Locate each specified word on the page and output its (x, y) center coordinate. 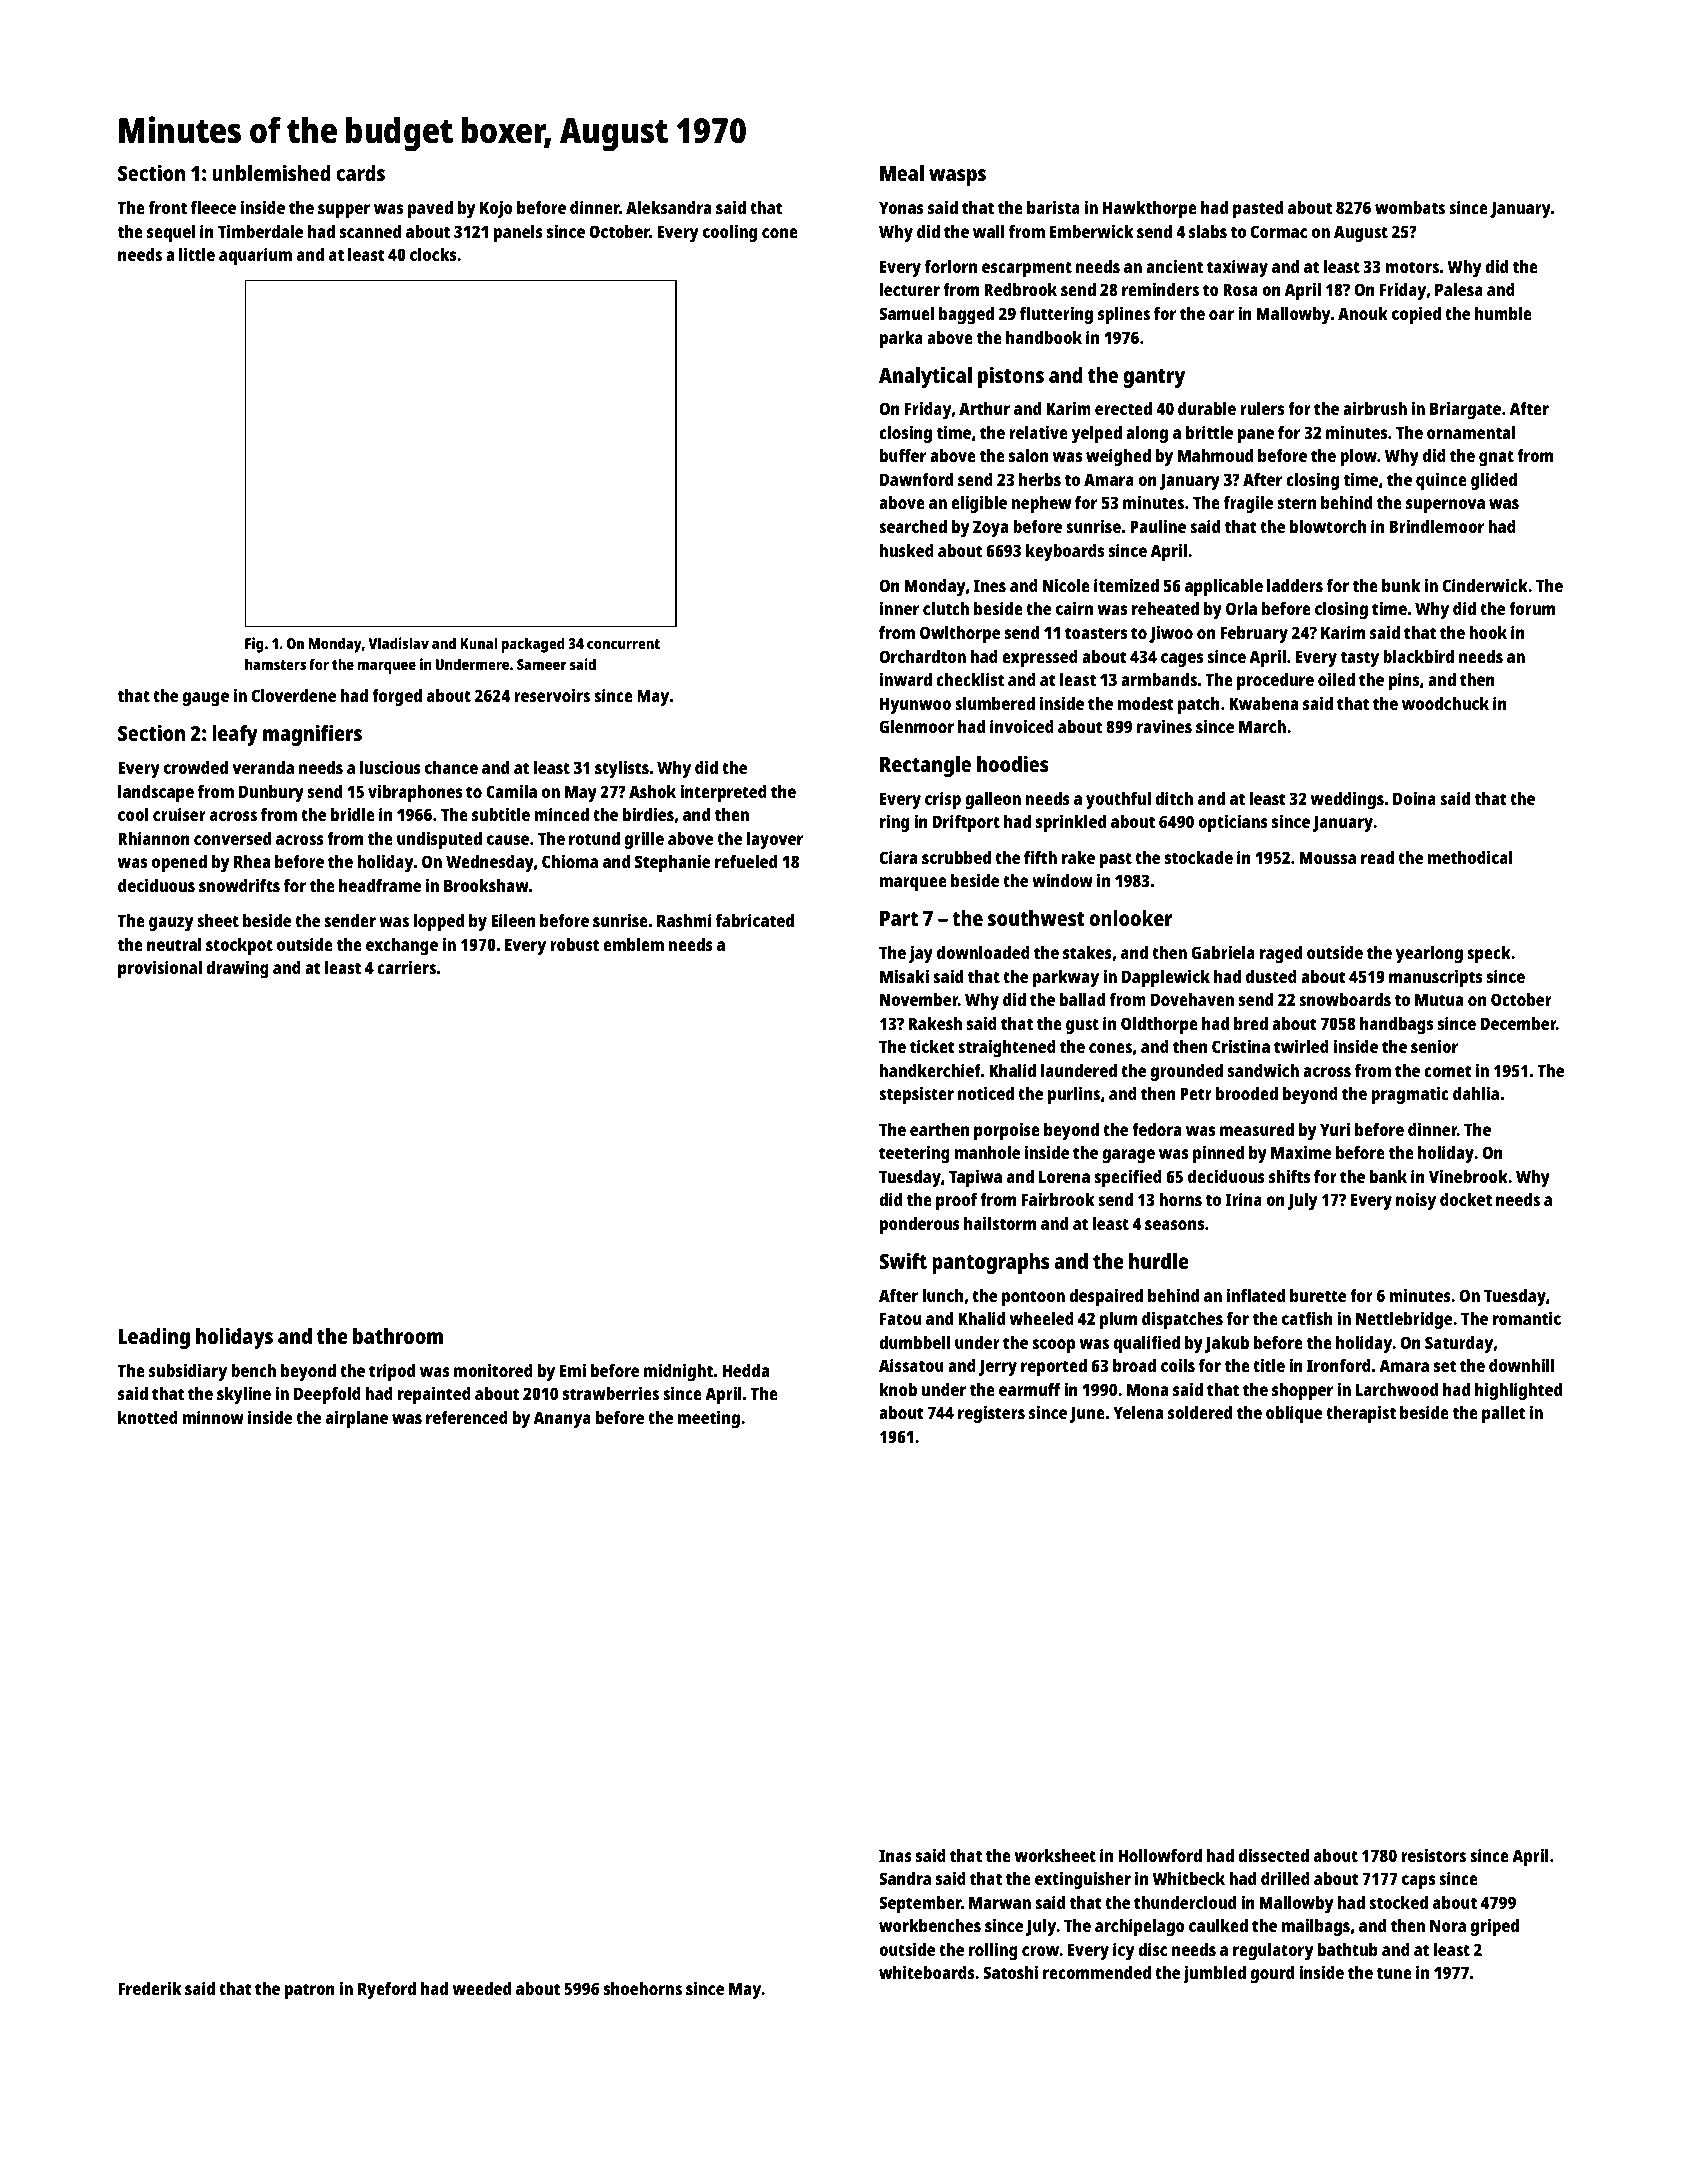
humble (1503, 313)
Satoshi (1010, 1972)
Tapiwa (975, 1178)
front (168, 207)
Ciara (898, 857)
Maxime (1301, 1152)
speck (1489, 954)
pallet (1503, 1414)
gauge (206, 699)
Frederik (149, 1988)
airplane (357, 1419)
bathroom (398, 1336)
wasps (957, 177)
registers (991, 1414)
